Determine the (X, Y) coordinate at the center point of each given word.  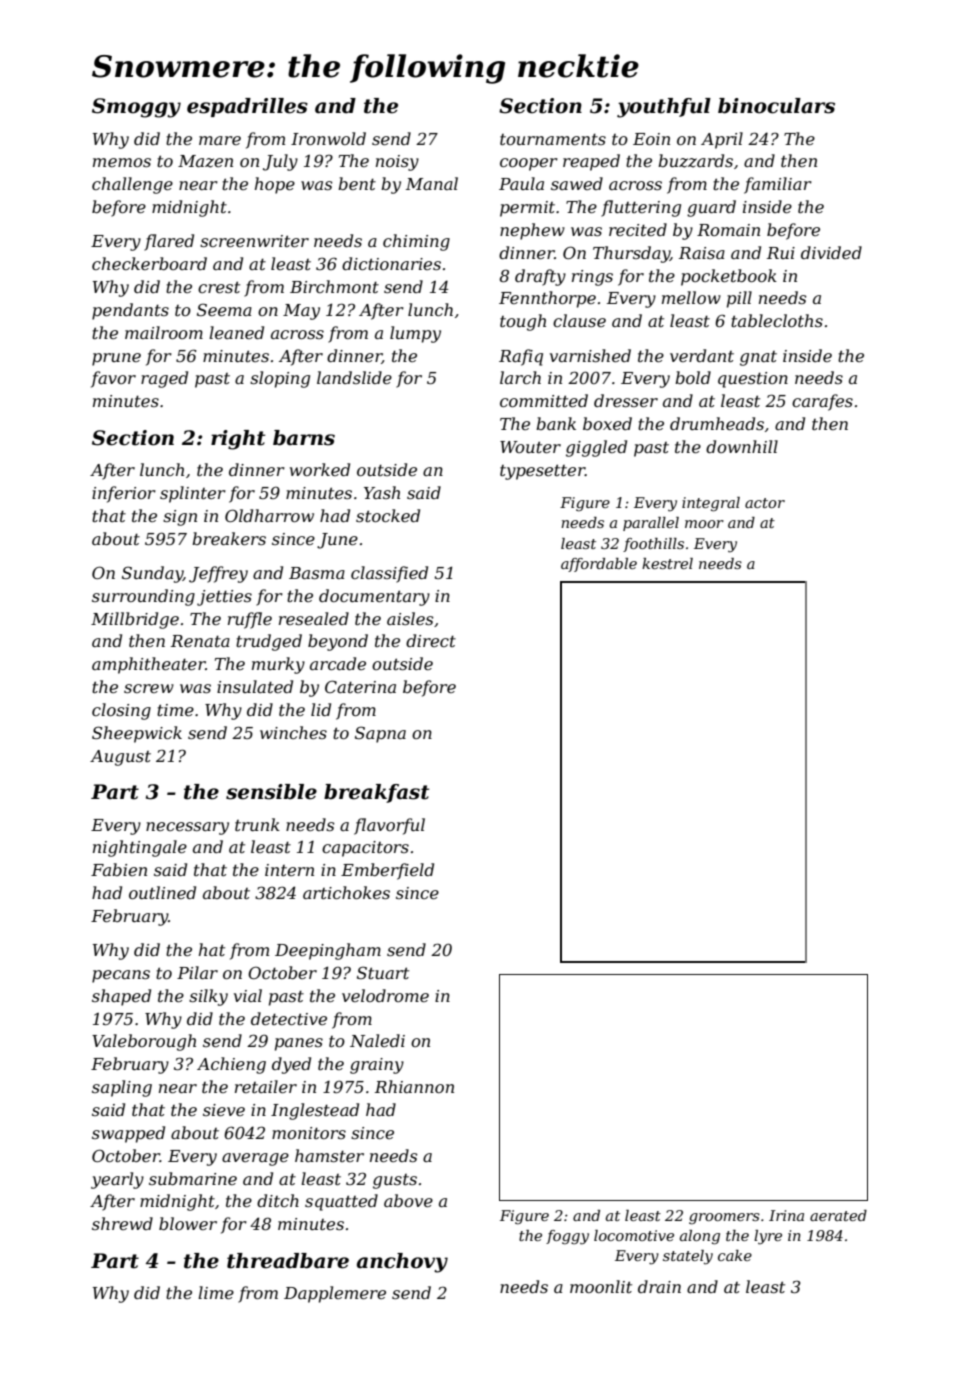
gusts (395, 1181)
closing (121, 711)
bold (693, 377)
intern (289, 870)
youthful (664, 108)
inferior (124, 494)
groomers (724, 1219)
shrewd (122, 1223)
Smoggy (136, 108)
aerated (838, 1215)
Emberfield (387, 871)
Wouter (530, 447)
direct (431, 640)
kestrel (667, 563)
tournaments (553, 139)
